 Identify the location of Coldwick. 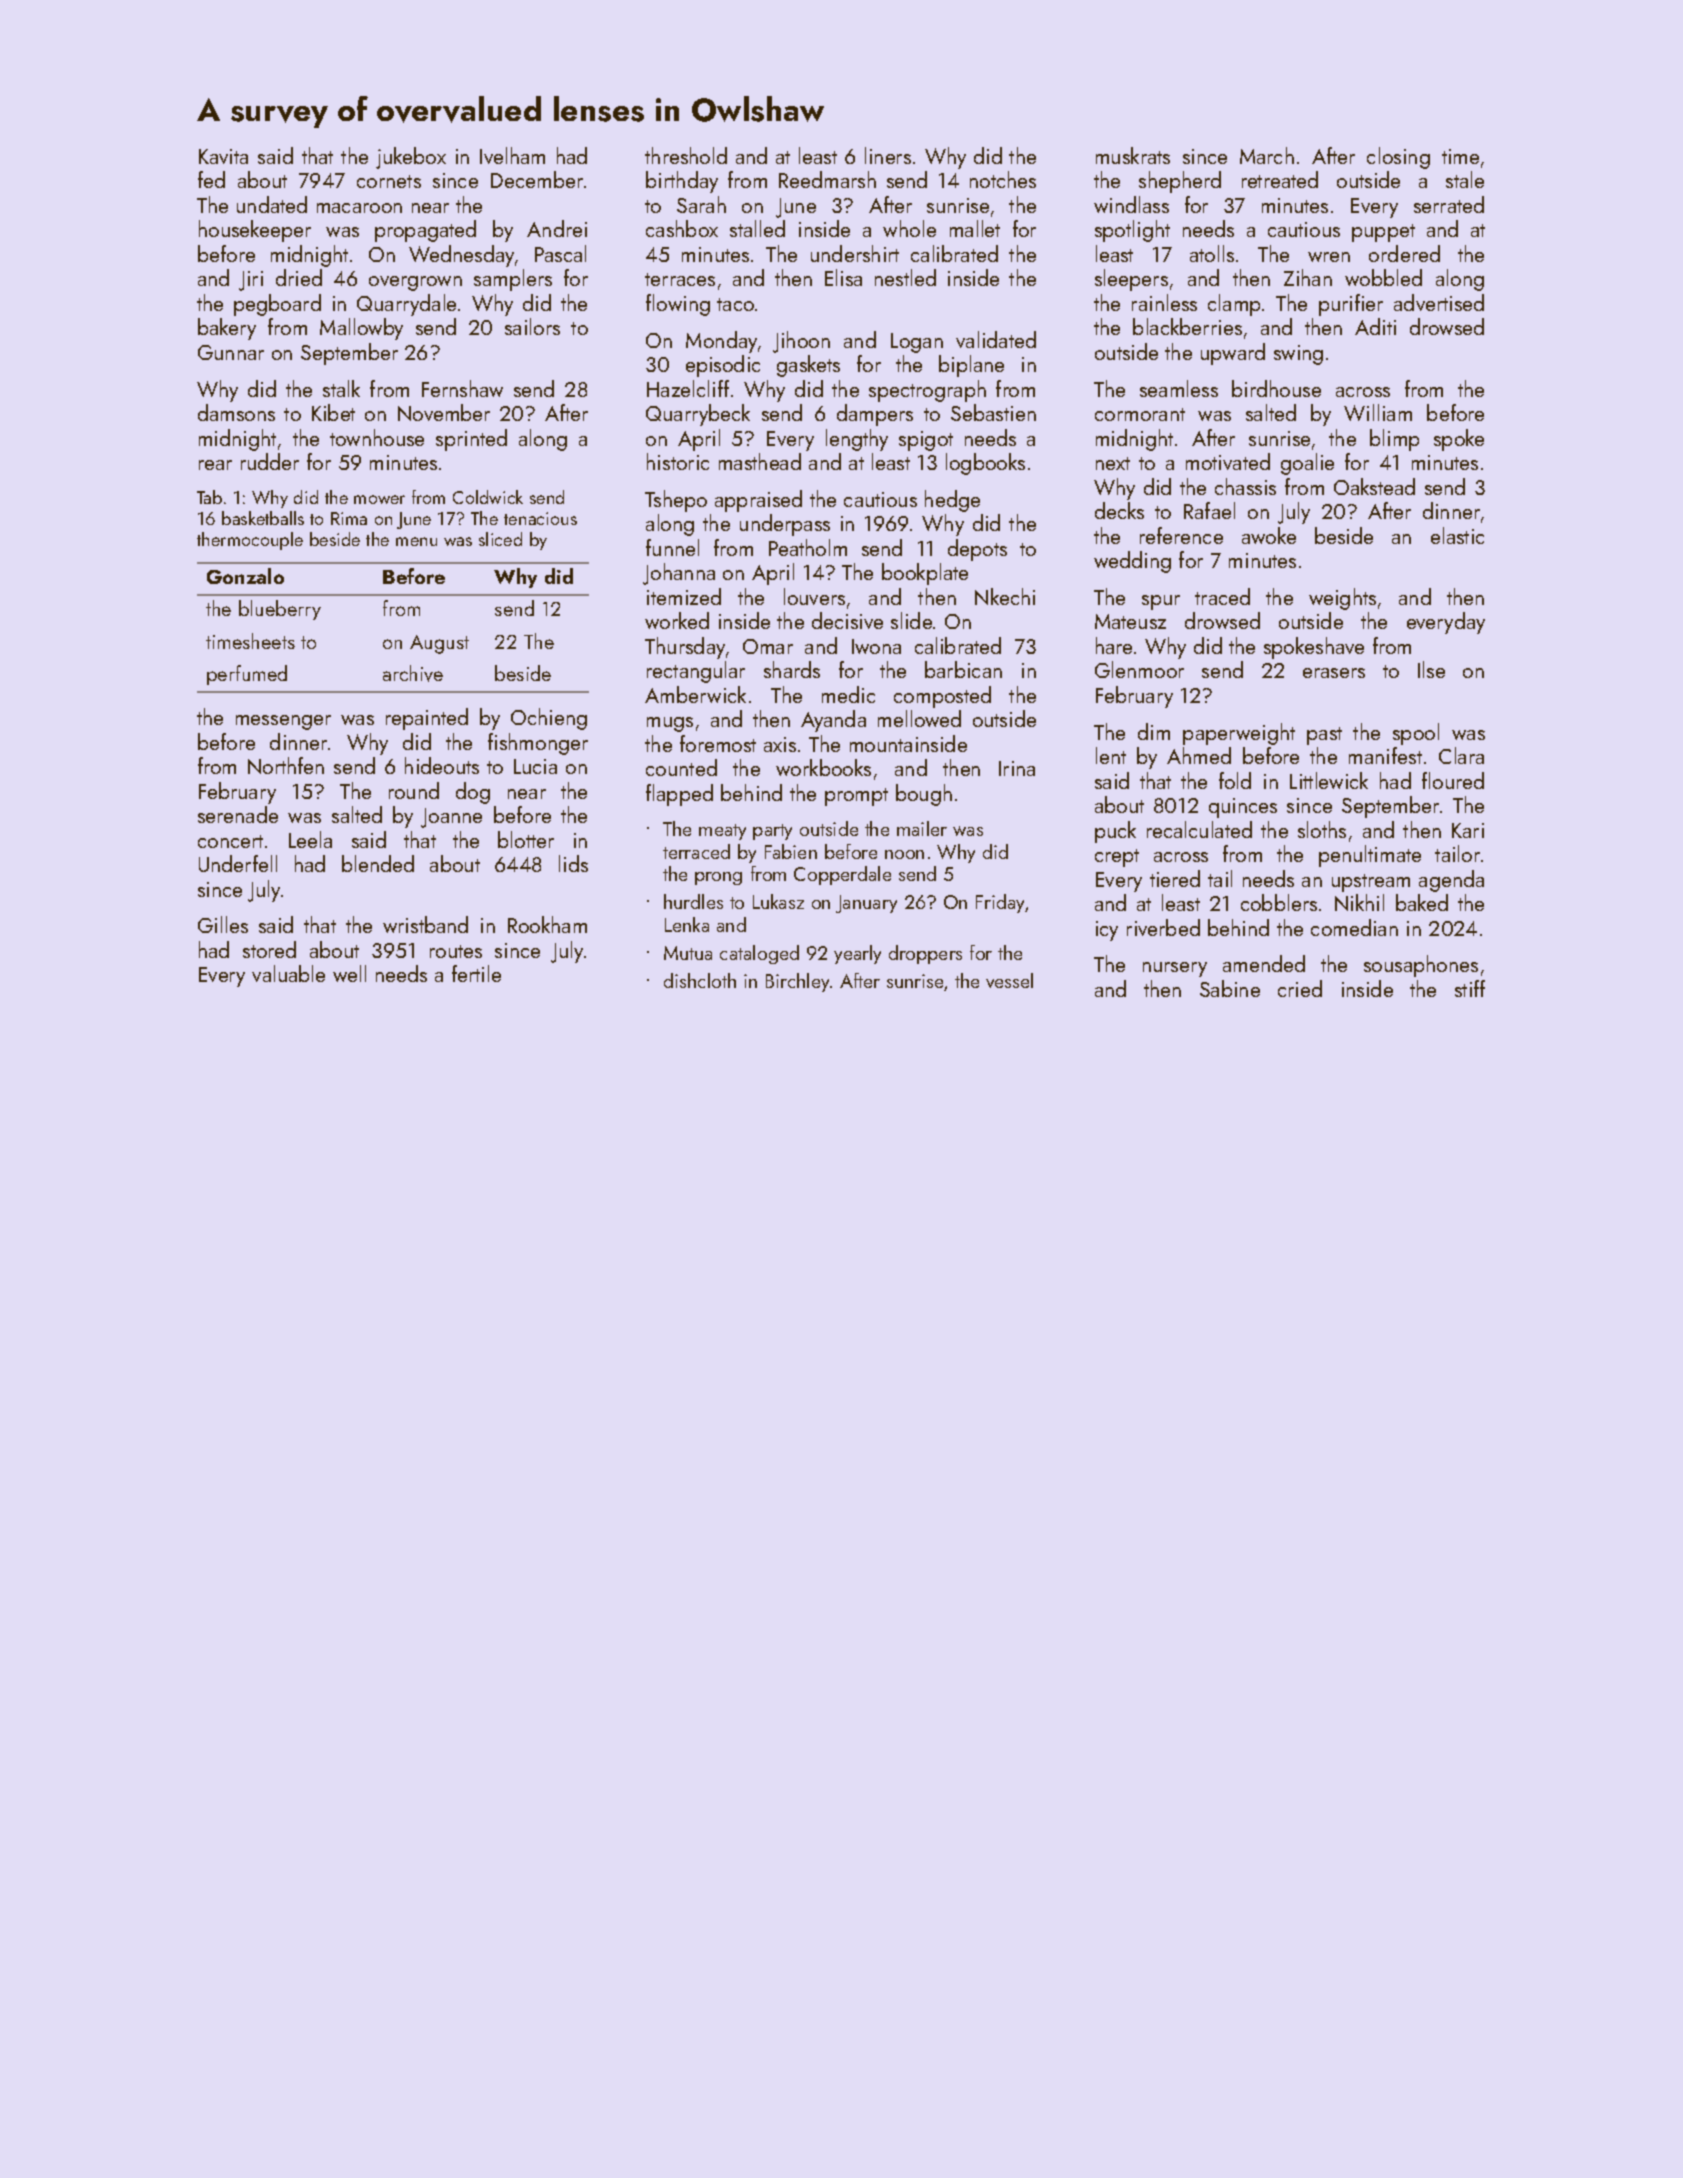
(488, 497).
